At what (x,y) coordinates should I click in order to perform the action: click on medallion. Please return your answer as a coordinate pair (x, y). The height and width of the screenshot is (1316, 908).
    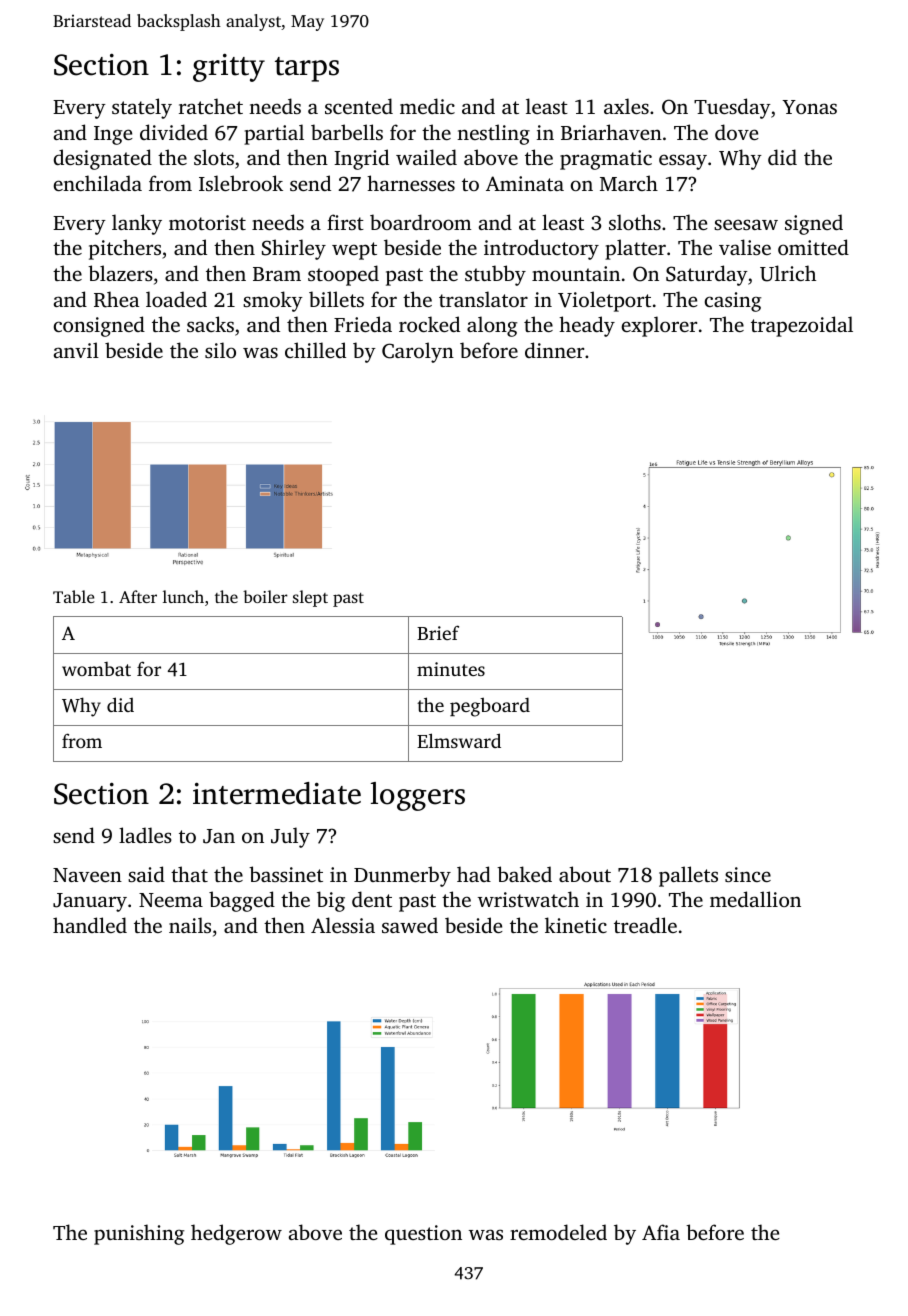
    Looking at the image, I should click on (755, 899).
